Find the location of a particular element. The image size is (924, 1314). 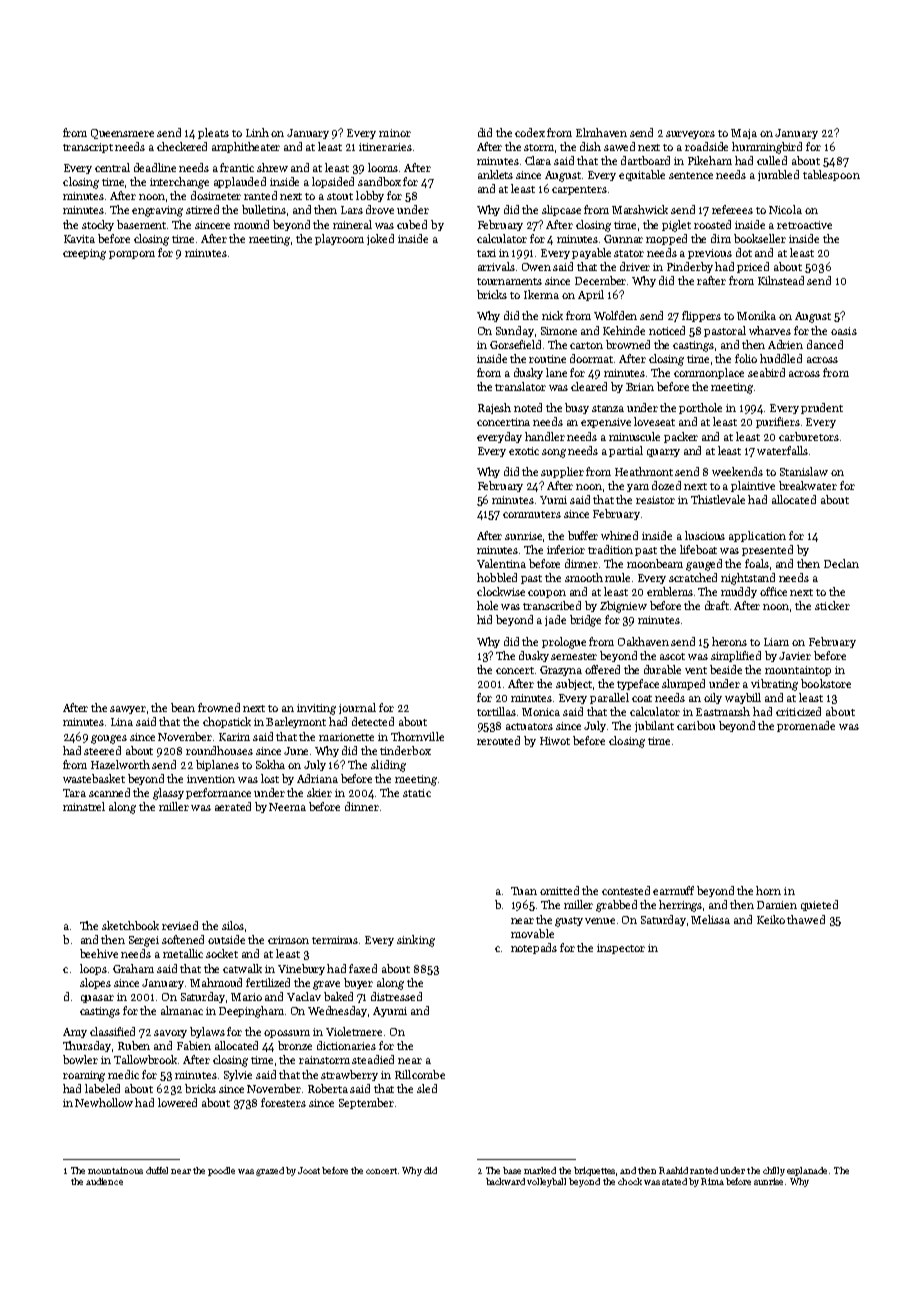

Liam is located at coordinates (776, 642).
